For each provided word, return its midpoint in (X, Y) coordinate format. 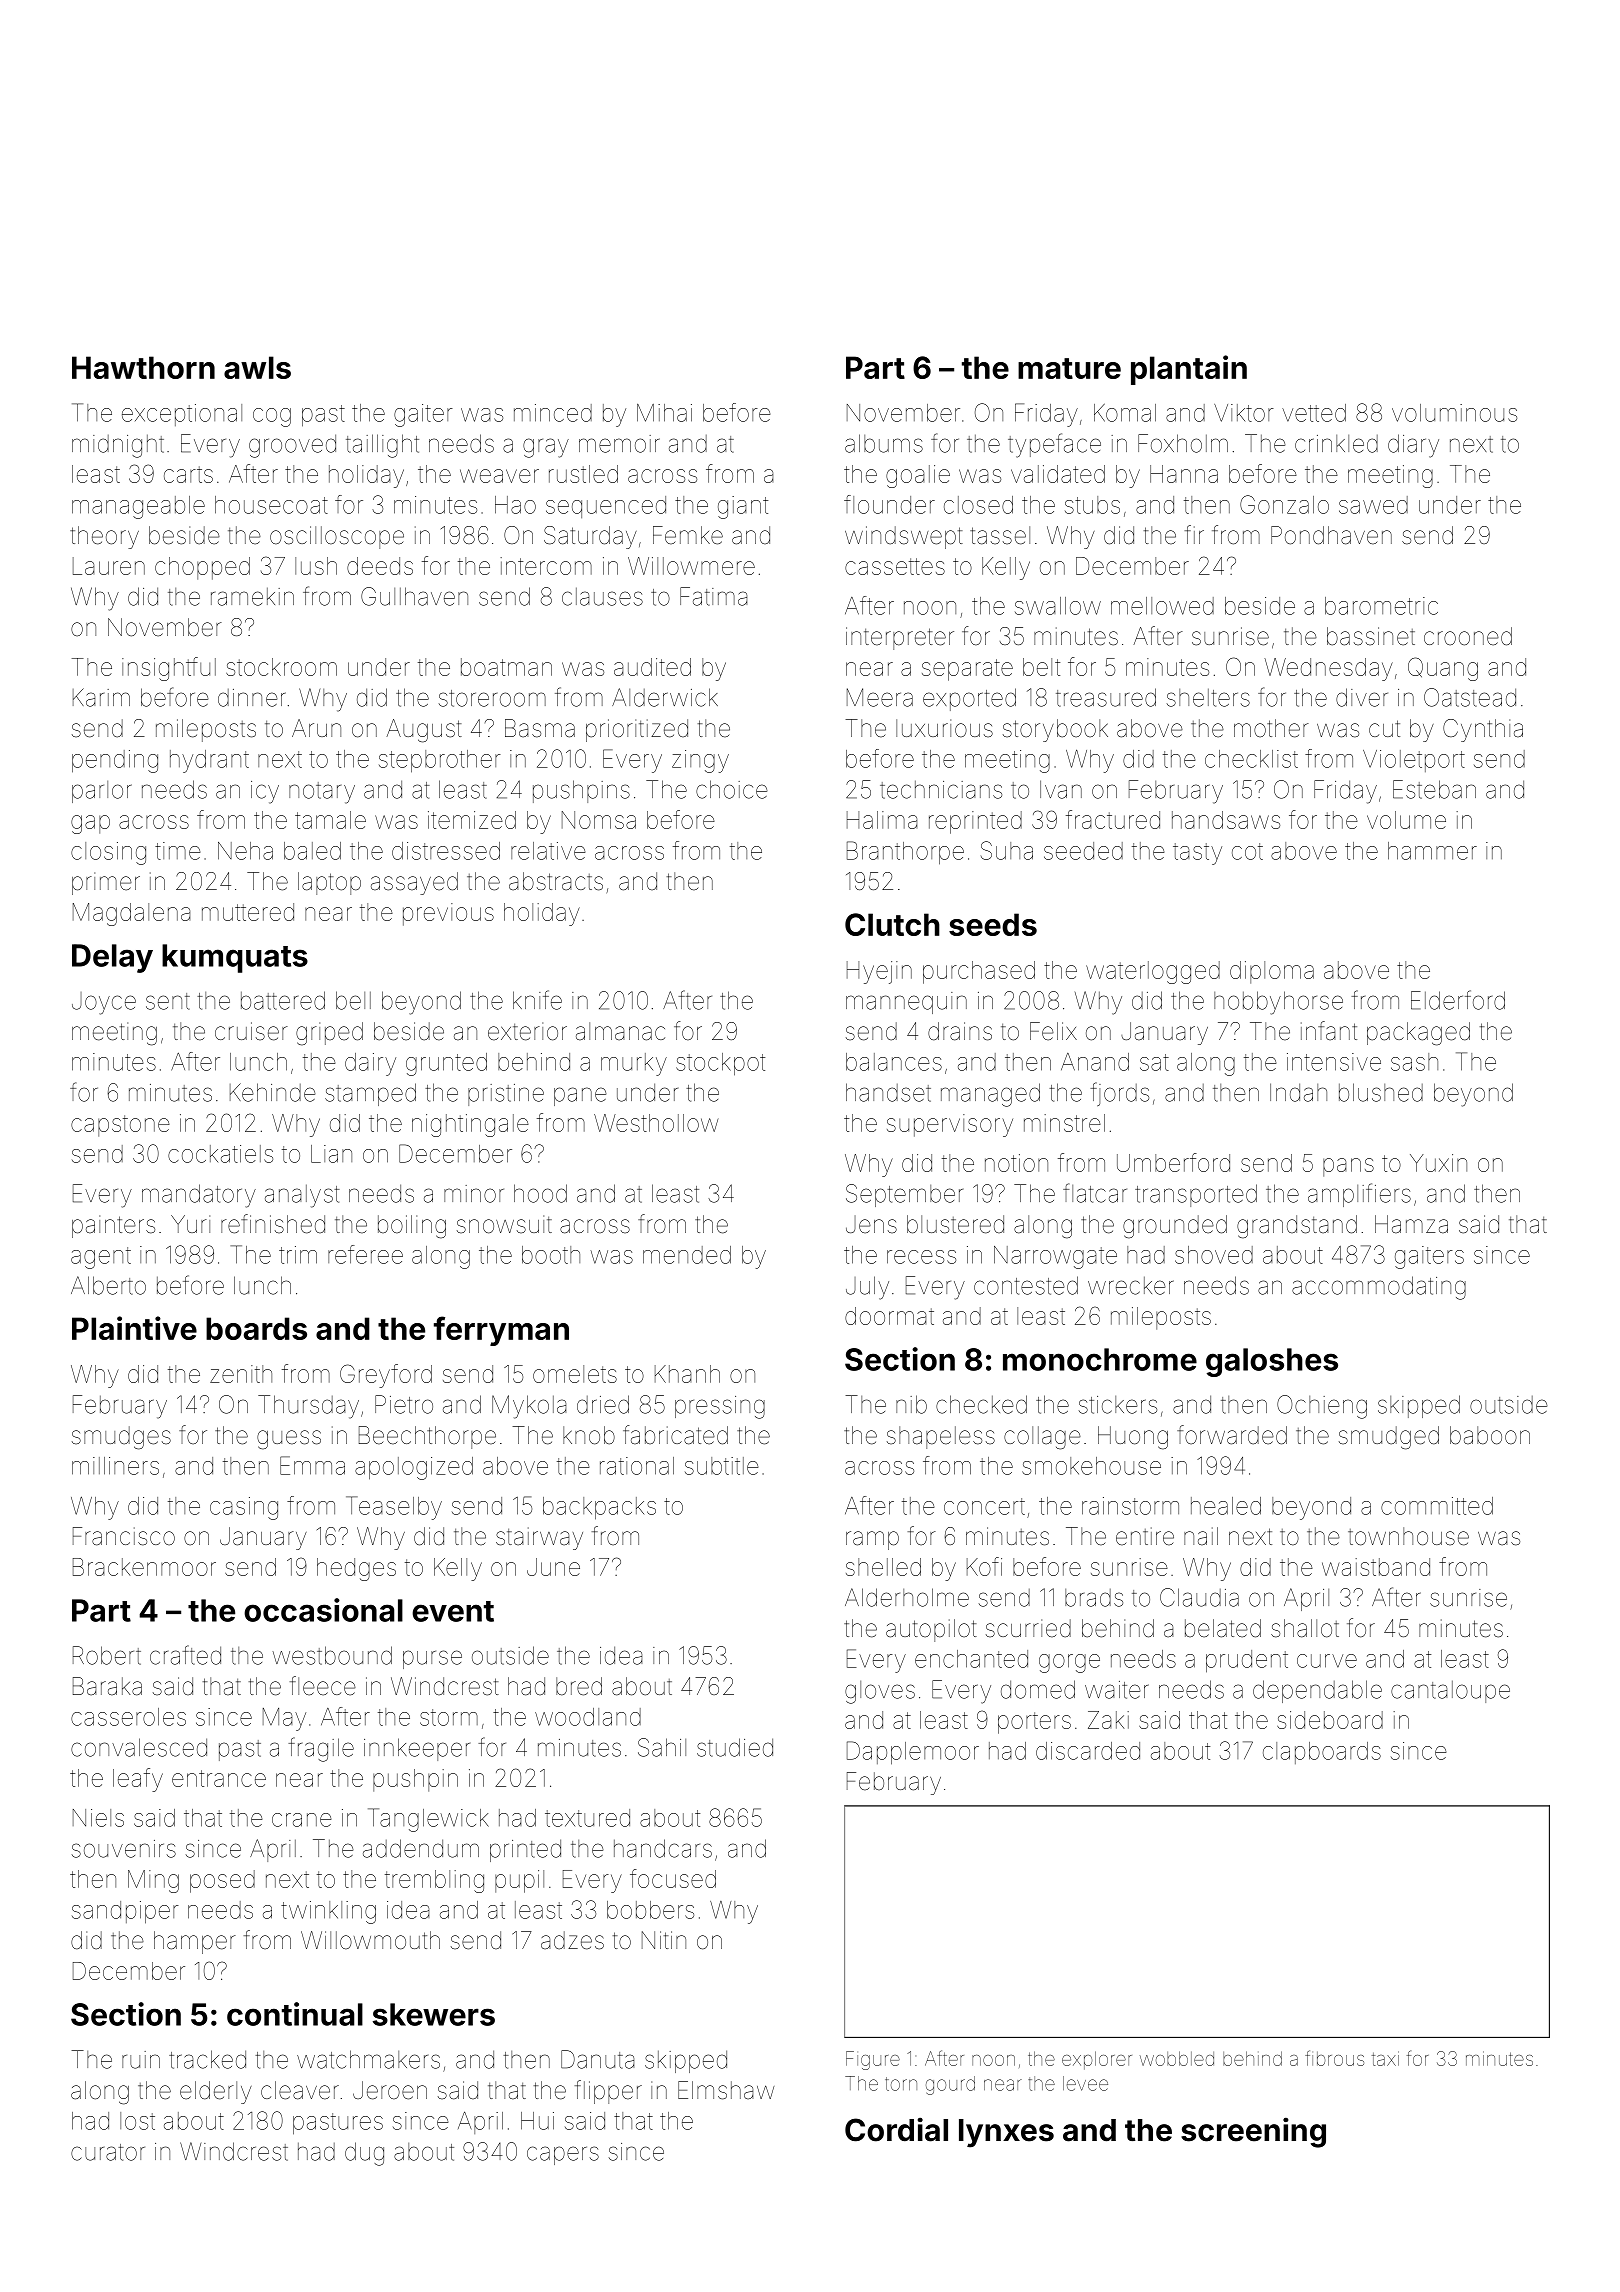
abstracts (556, 881)
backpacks (599, 1508)
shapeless (941, 1437)
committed (1437, 1506)
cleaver (300, 2090)
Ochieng (1322, 1407)
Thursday (308, 1407)
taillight (382, 446)
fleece (323, 1686)
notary (322, 793)
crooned (1468, 636)
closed (978, 505)
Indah (1298, 1092)
